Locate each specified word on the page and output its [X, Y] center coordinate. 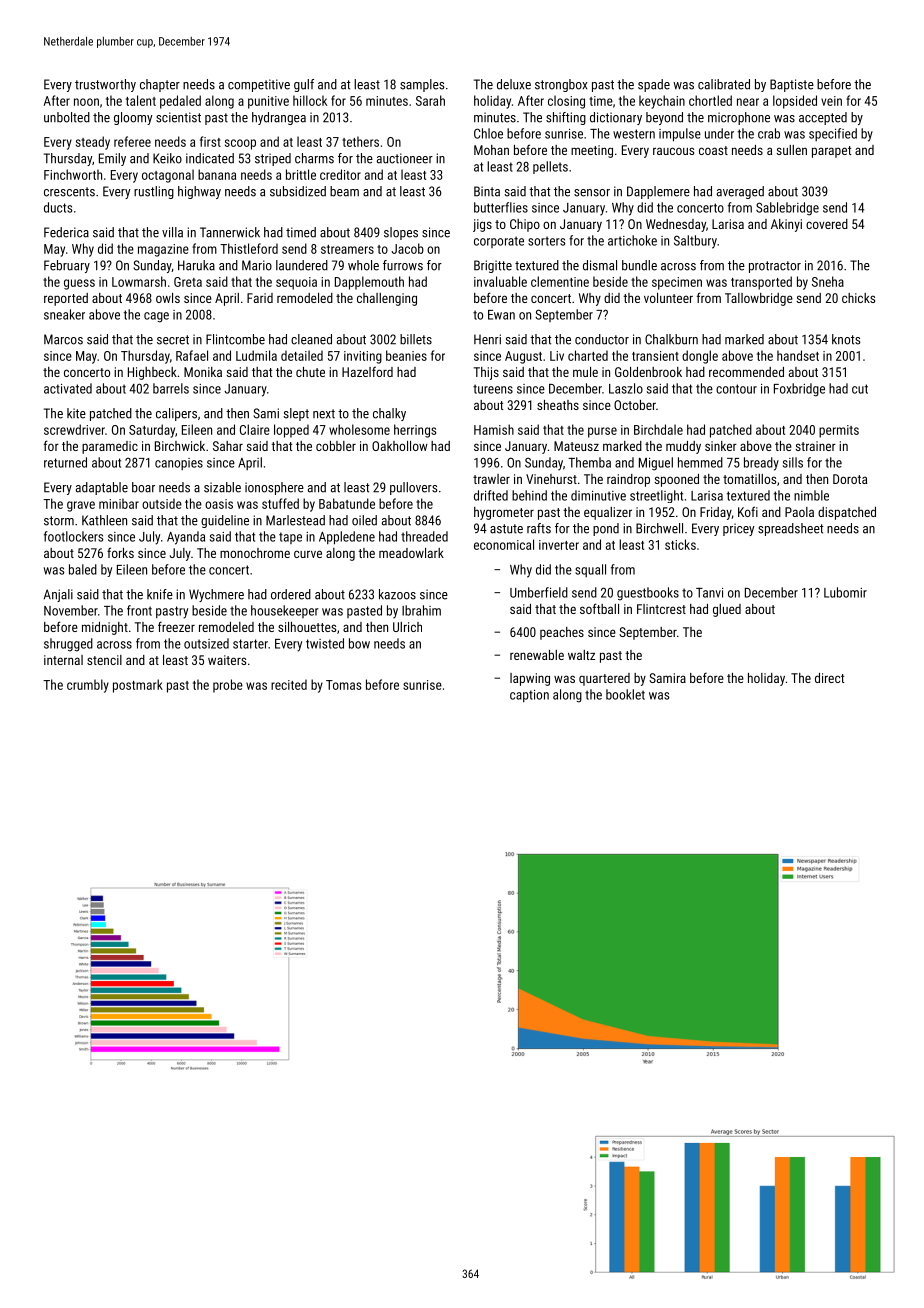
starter [250, 644]
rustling [154, 192]
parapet [831, 152]
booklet [625, 694]
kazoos [397, 594]
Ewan [501, 315]
